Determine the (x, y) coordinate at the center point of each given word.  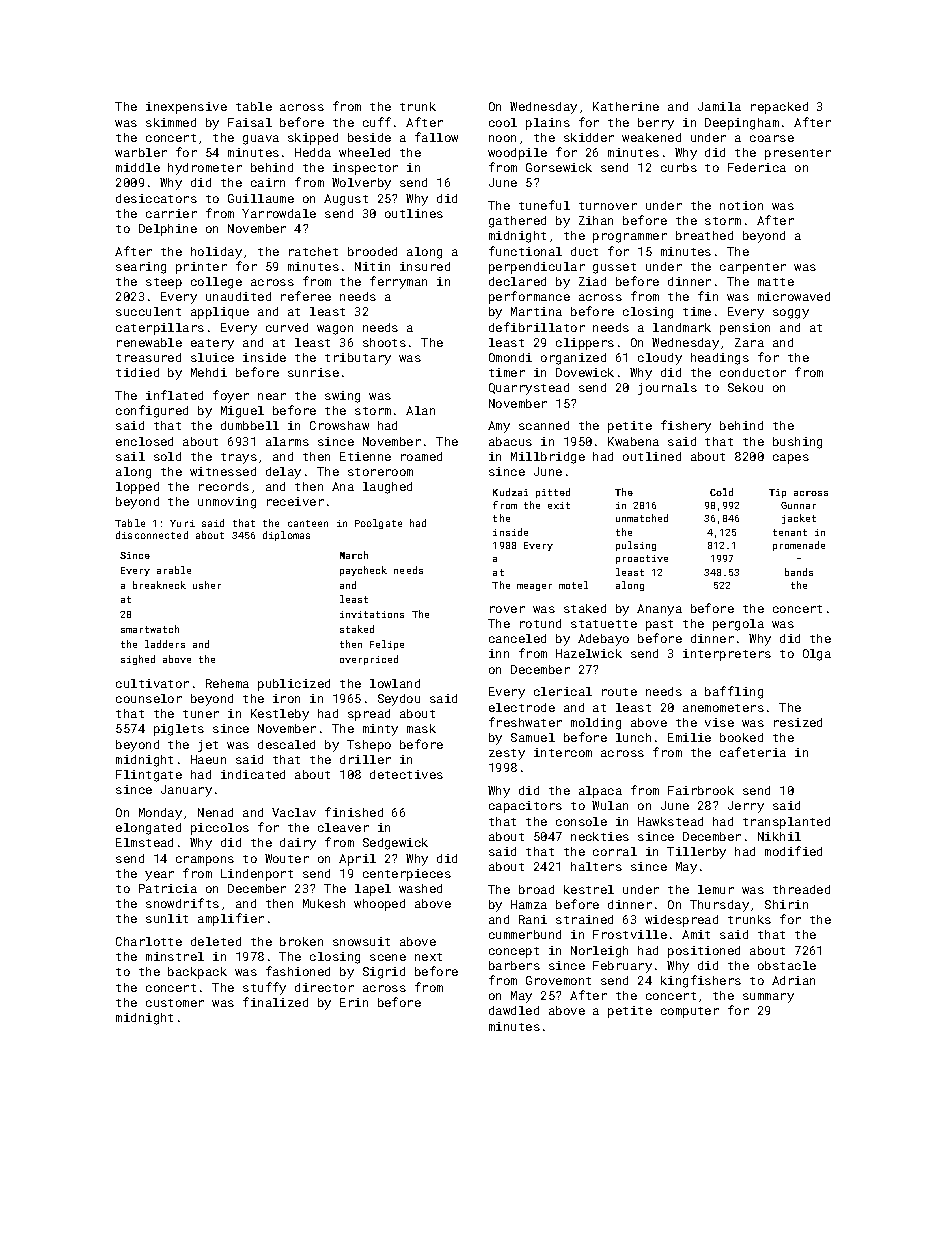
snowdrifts (182, 903)
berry (656, 124)
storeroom (380, 472)
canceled (517, 638)
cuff (377, 122)
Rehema (227, 683)
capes (791, 459)
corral (615, 851)
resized (798, 722)
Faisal (250, 122)
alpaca (600, 792)
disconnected (152, 535)
